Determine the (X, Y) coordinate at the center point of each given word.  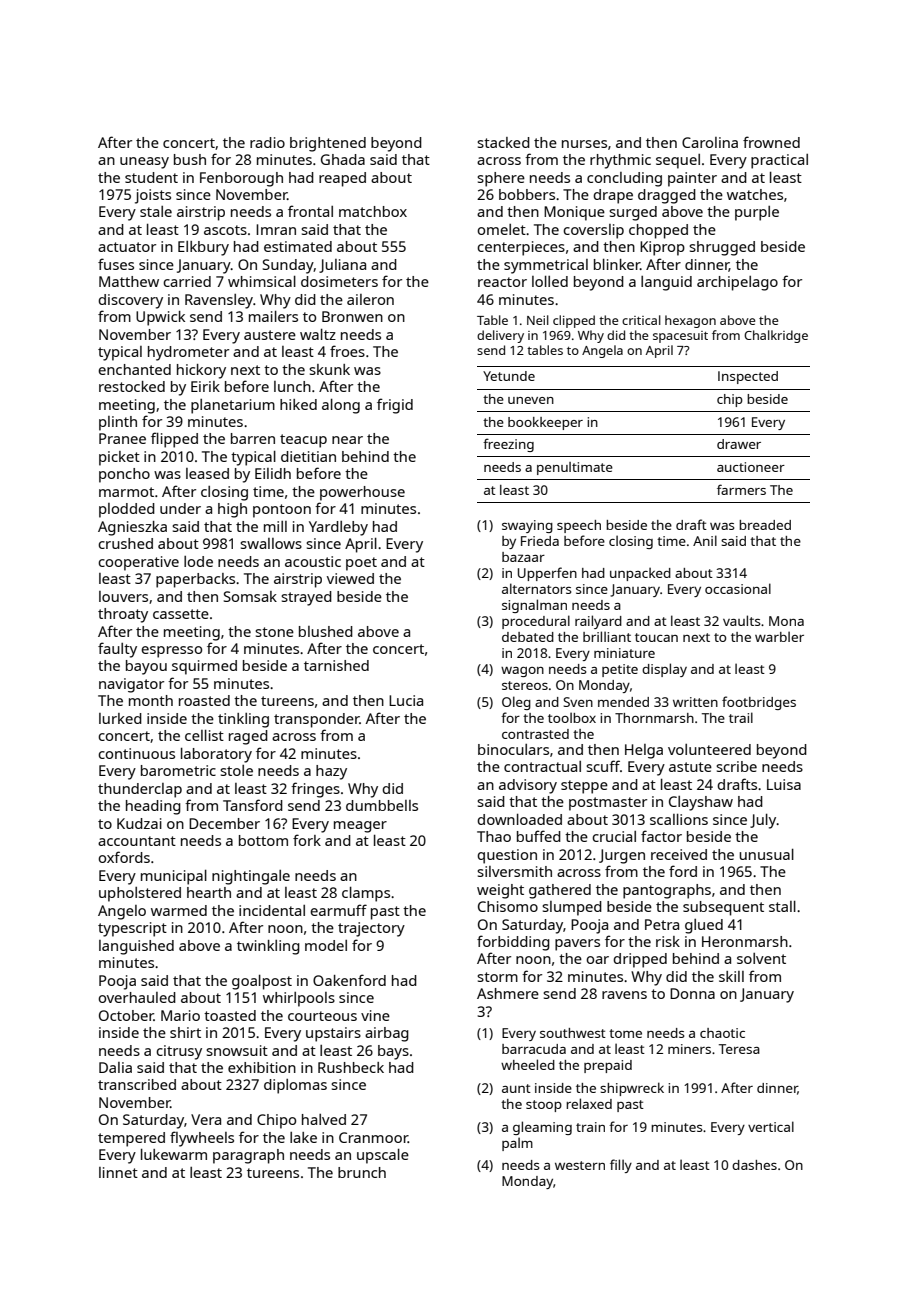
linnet (118, 1172)
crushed (125, 543)
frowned (771, 142)
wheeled (528, 1064)
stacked (503, 142)
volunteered (709, 749)
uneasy (144, 163)
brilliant (607, 636)
